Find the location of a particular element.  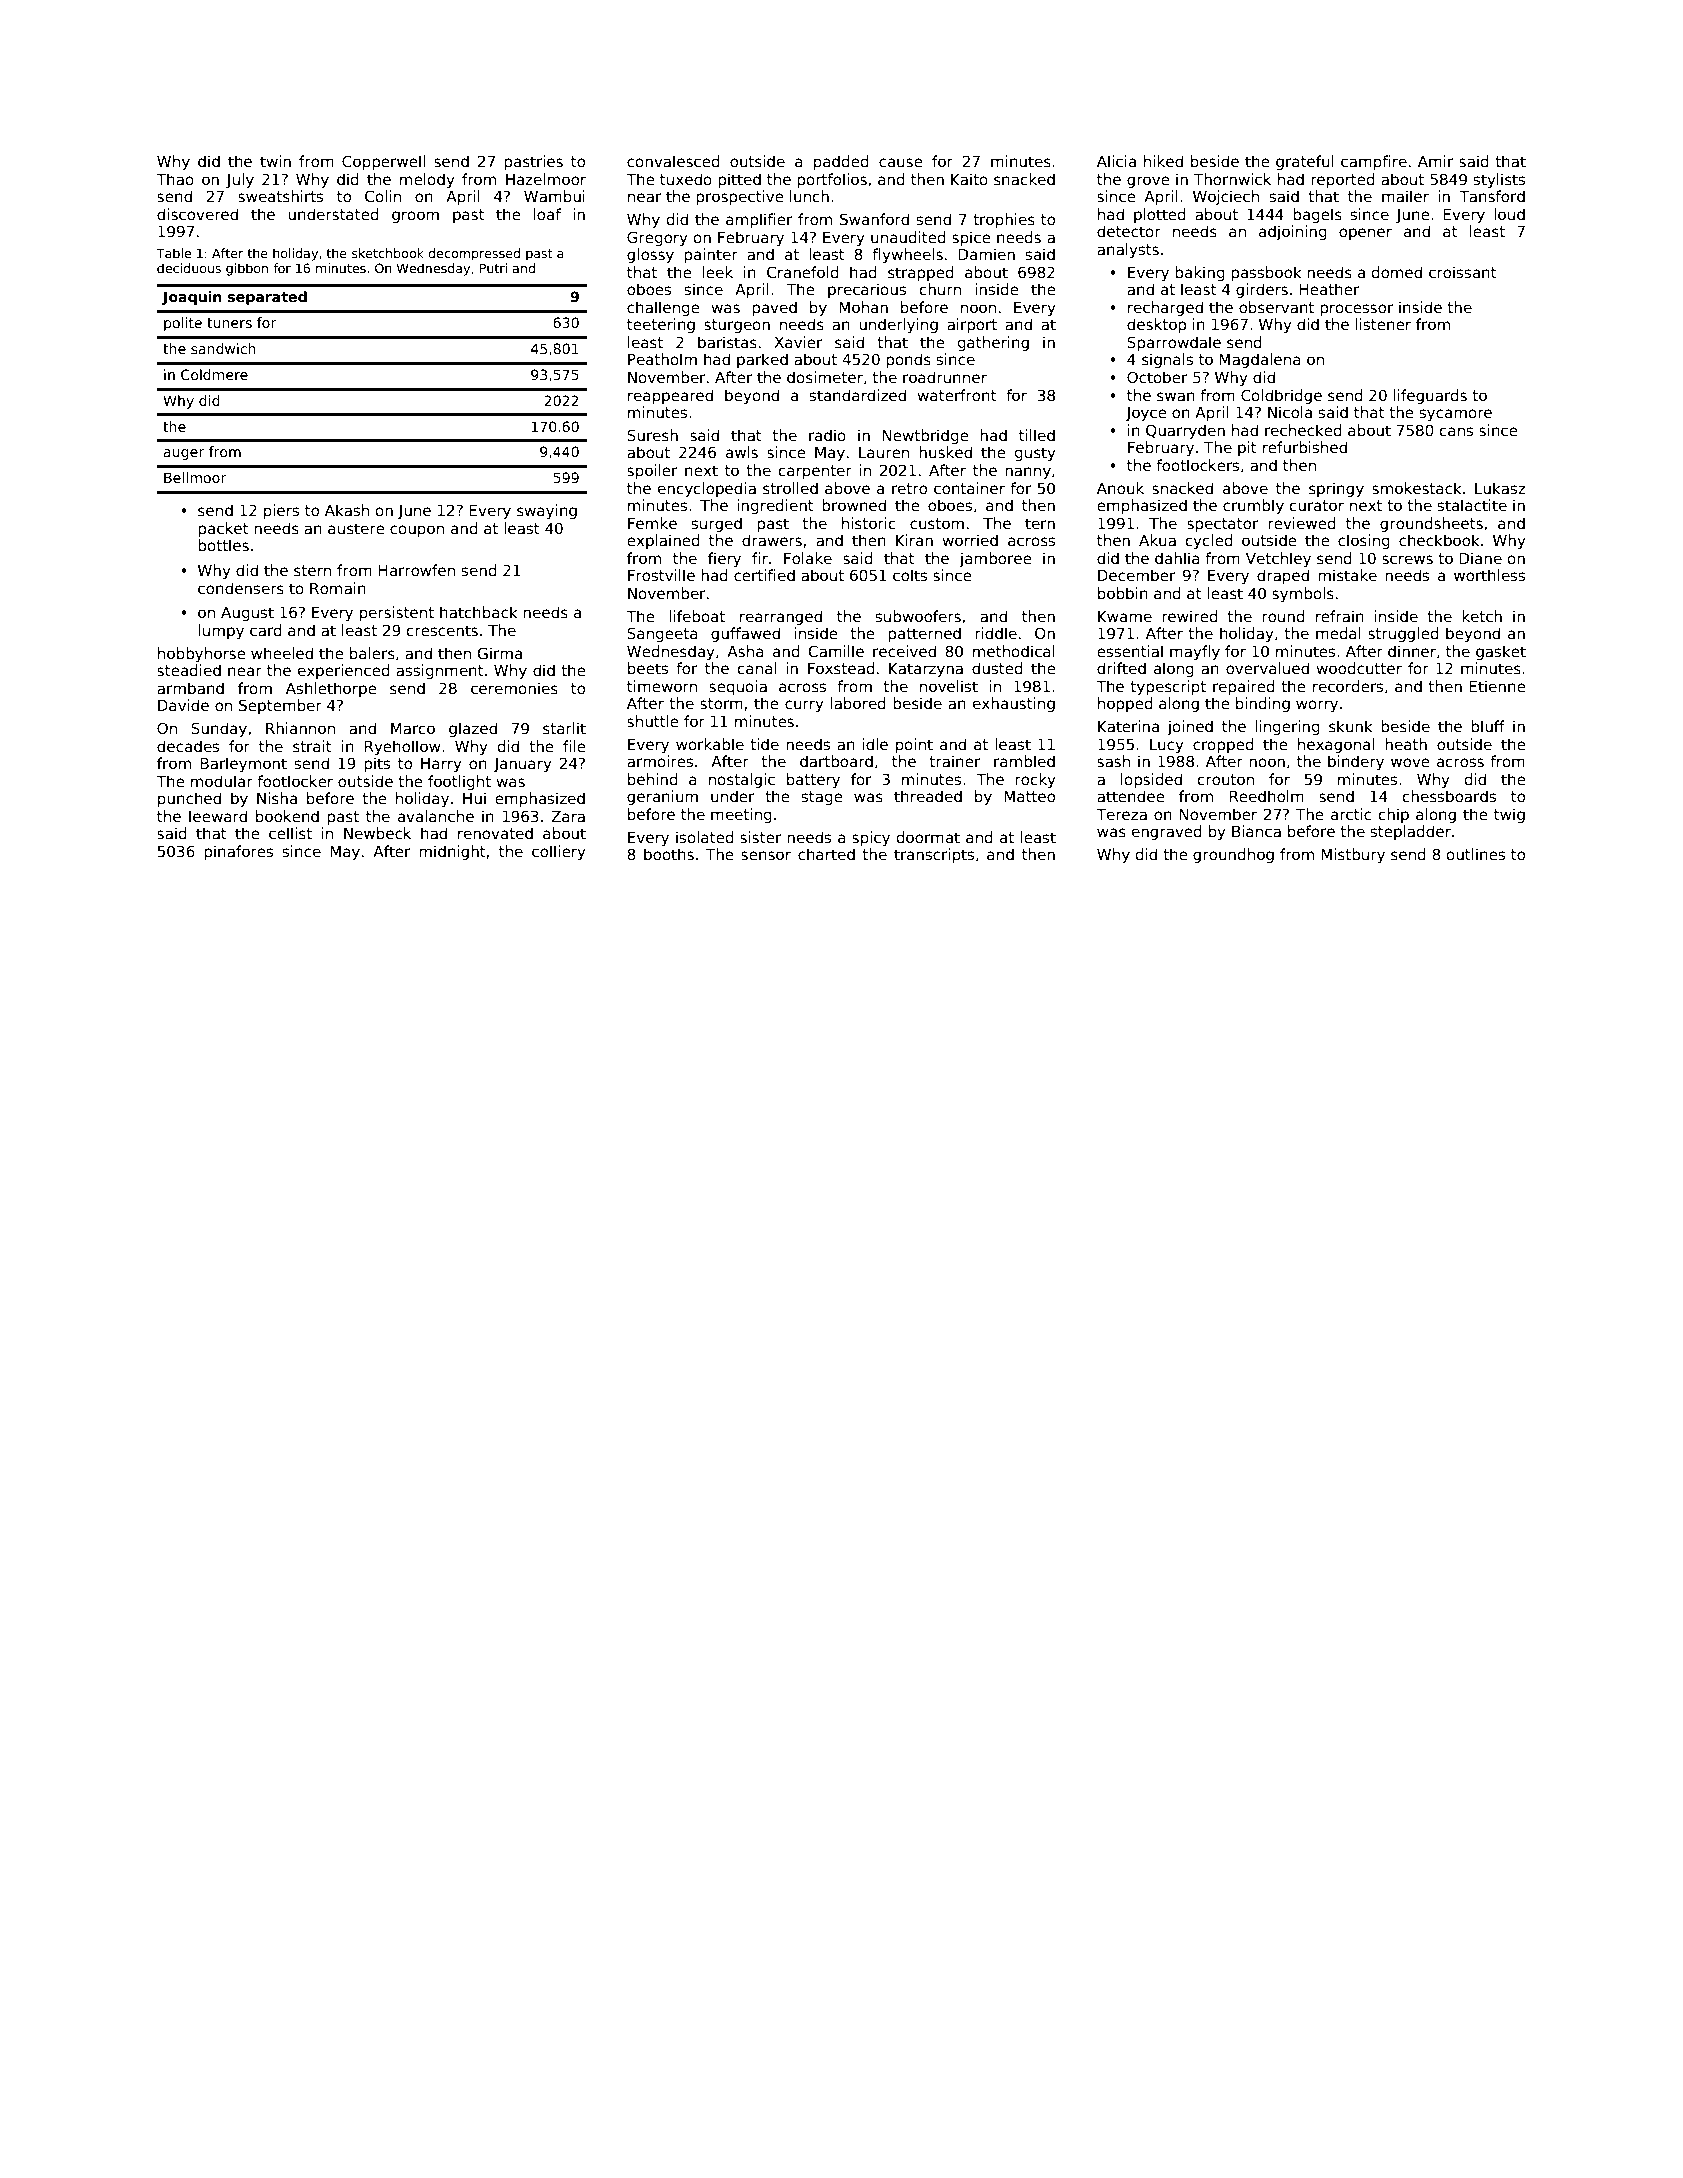

midnight is located at coordinates (452, 852).
